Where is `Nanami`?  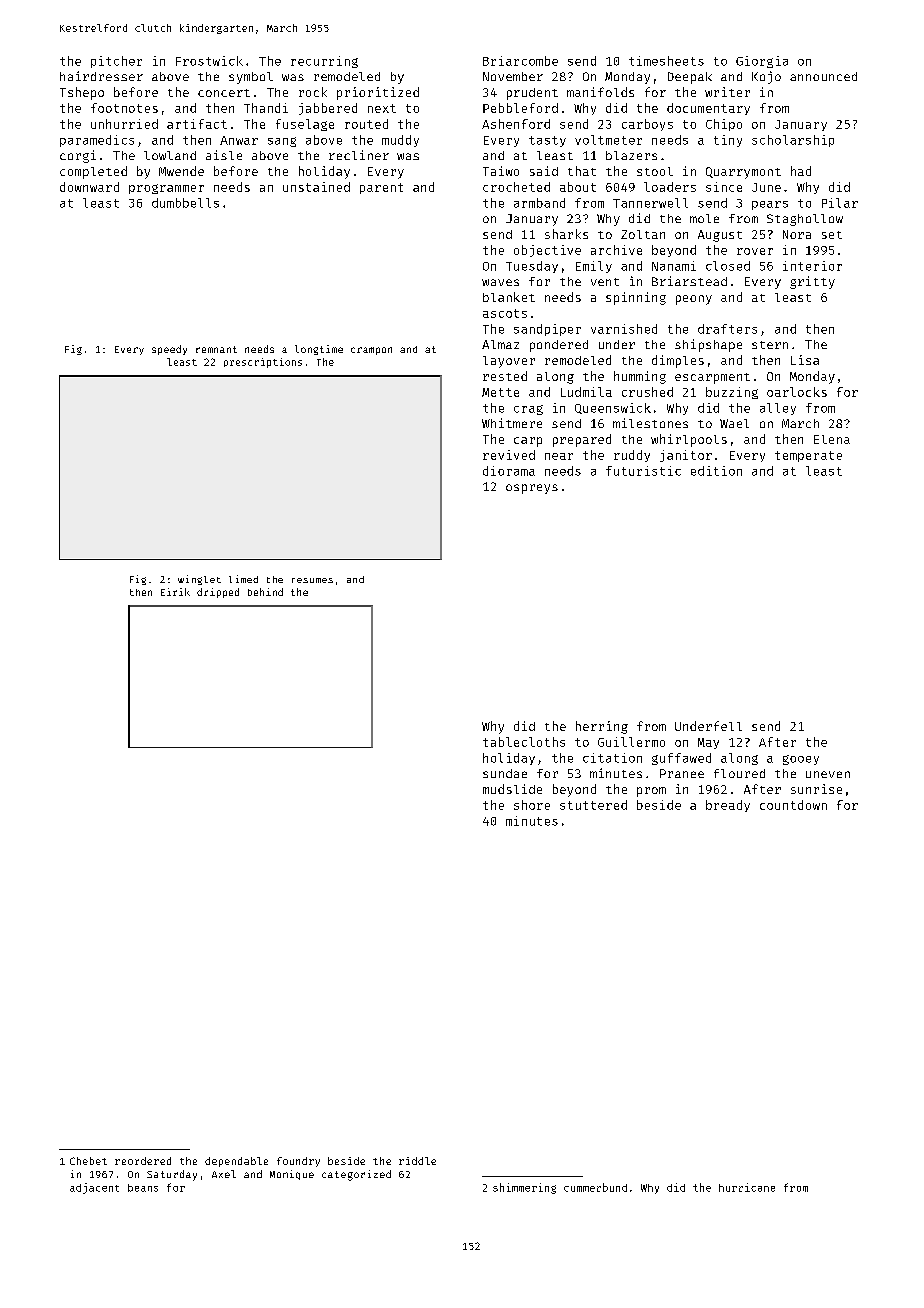 Nanami is located at coordinates (674, 266).
